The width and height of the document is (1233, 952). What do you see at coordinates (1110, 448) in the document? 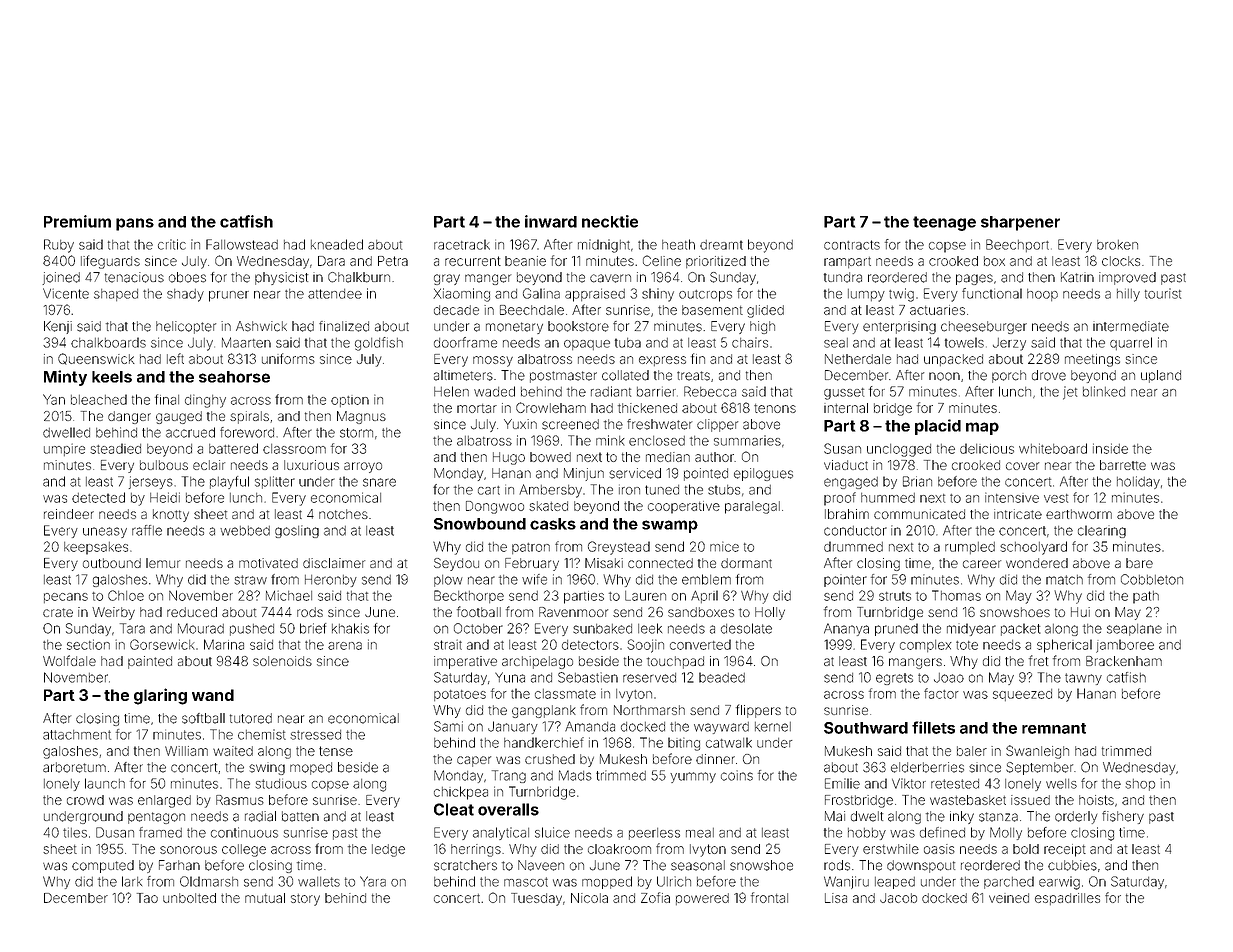
I see `inside` at bounding box center [1110, 448].
